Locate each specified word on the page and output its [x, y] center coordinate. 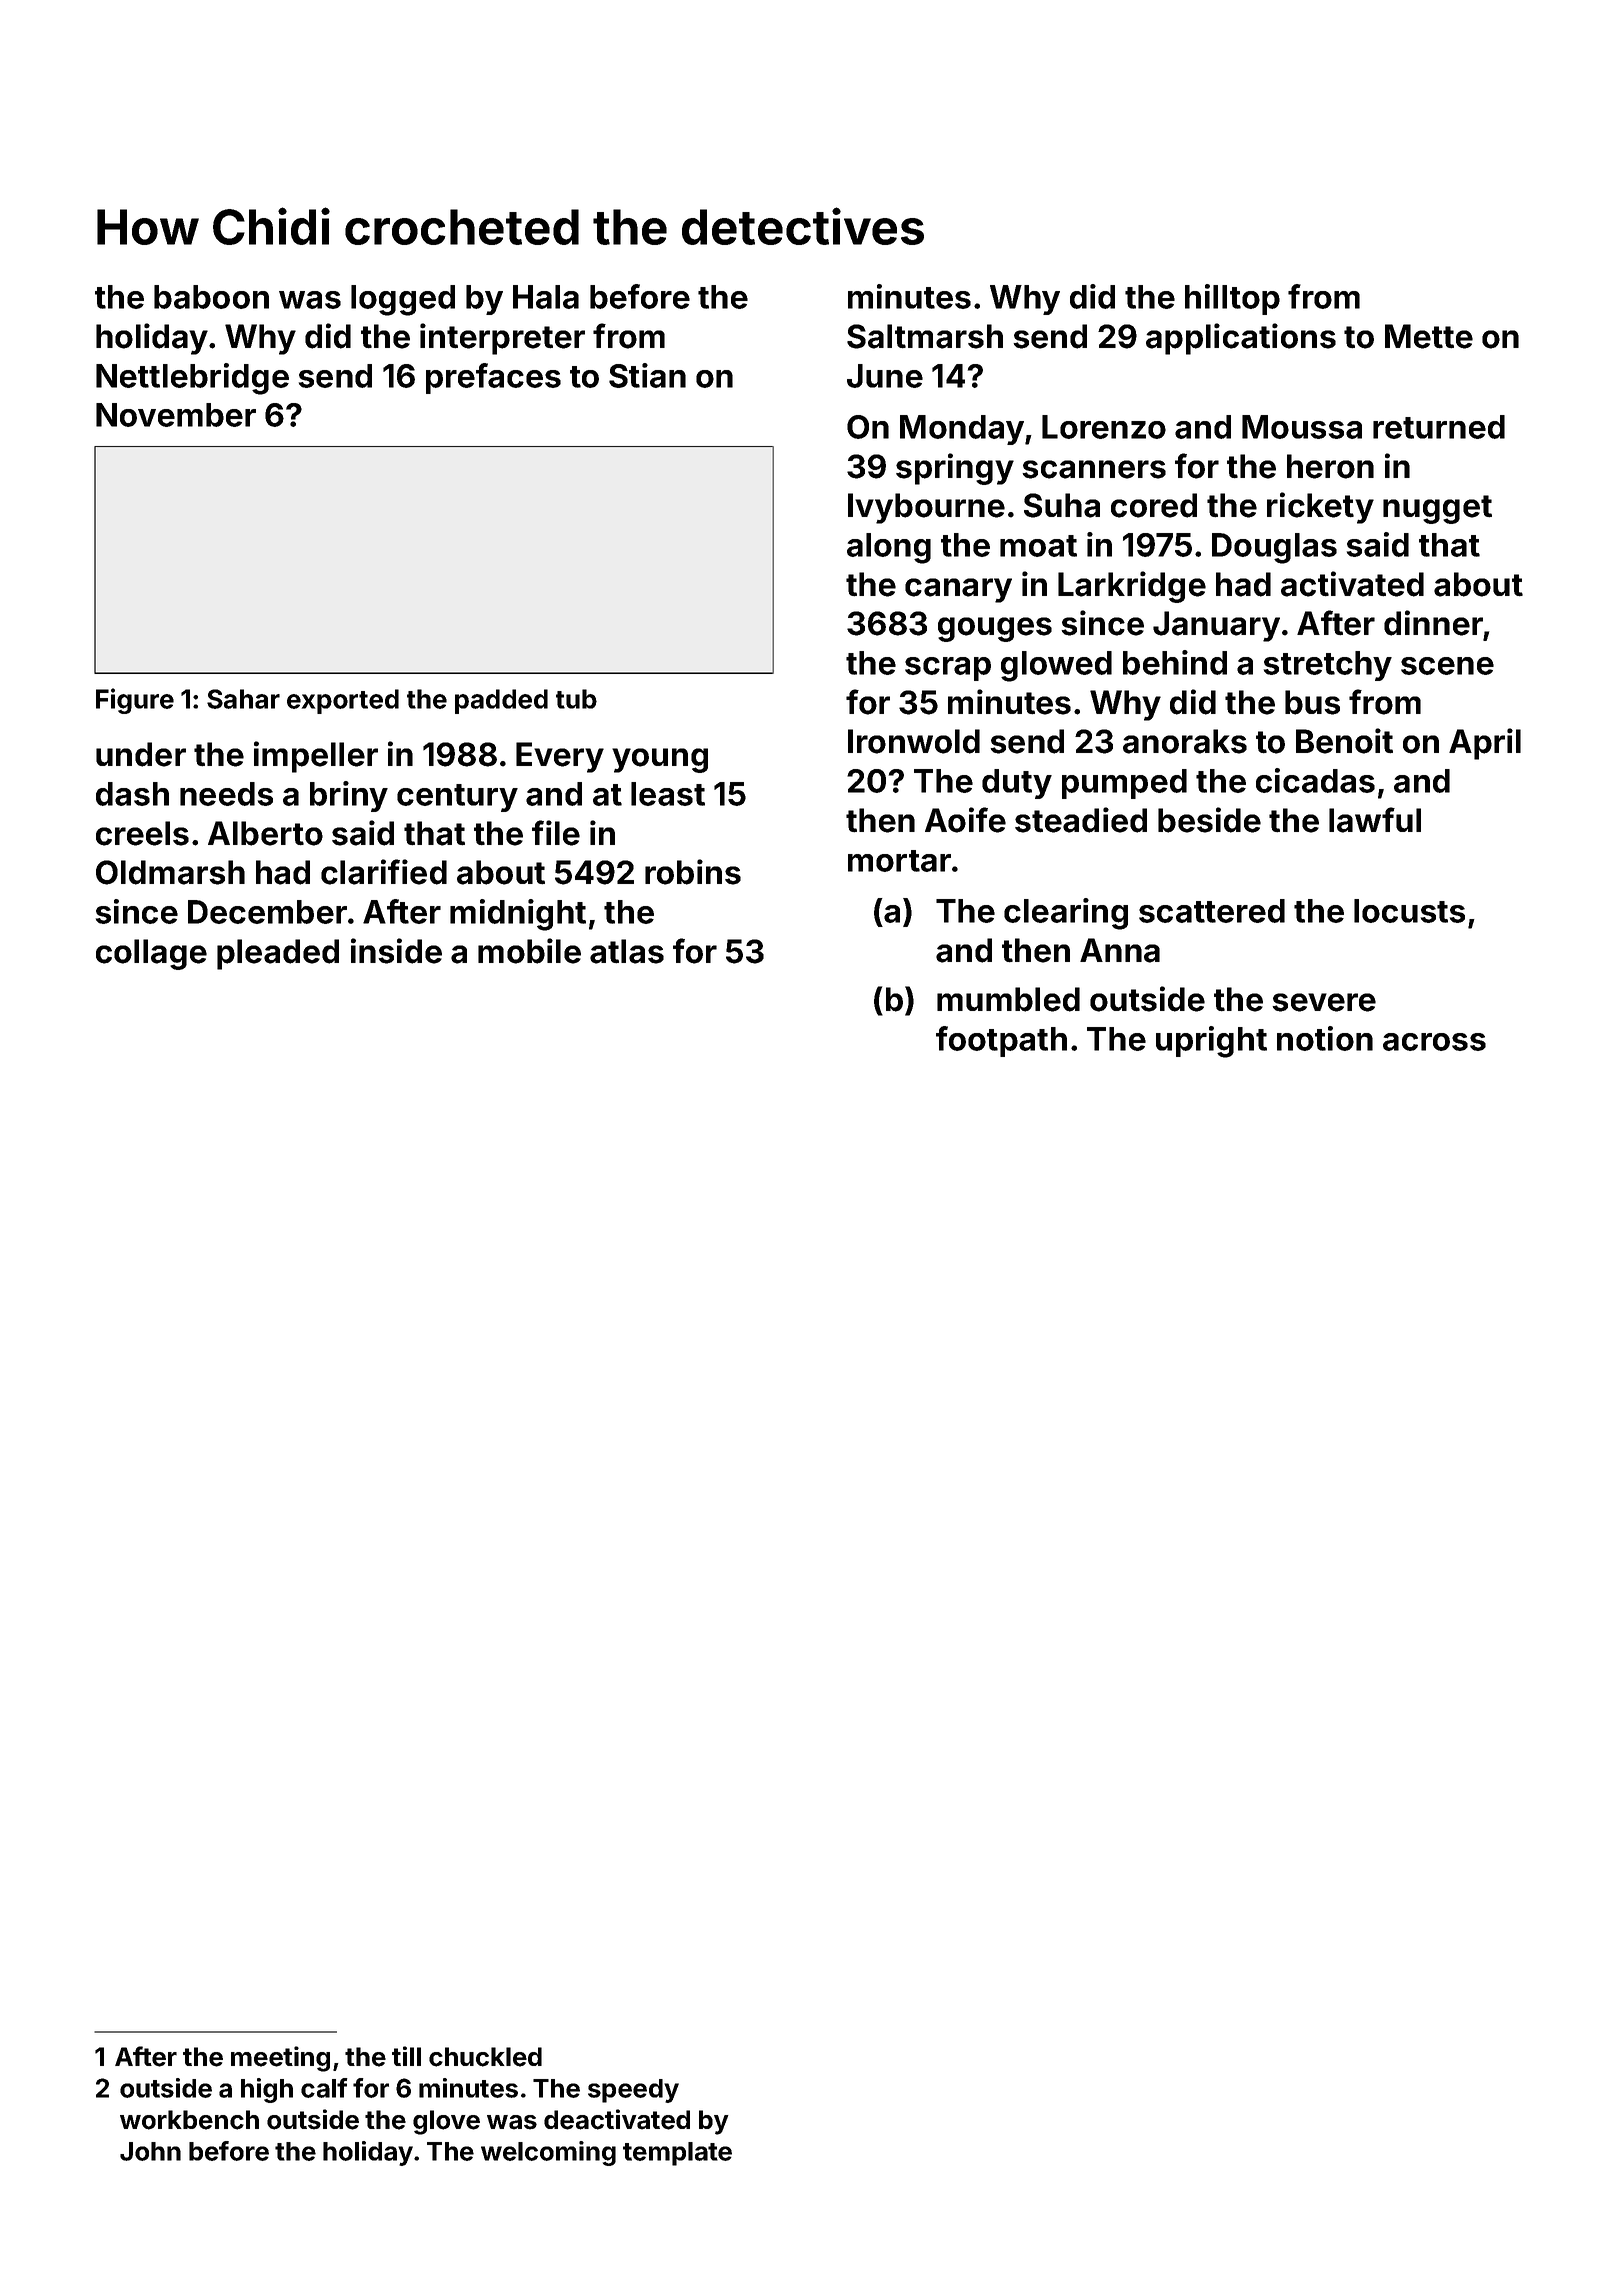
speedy [633, 2091]
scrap [948, 669]
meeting [280, 2059]
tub [576, 699]
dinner [1433, 623]
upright [1211, 1042]
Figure [135, 701]
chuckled [485, 2057]
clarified [384, 872]
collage [151, 954]
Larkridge [1132, 587]
